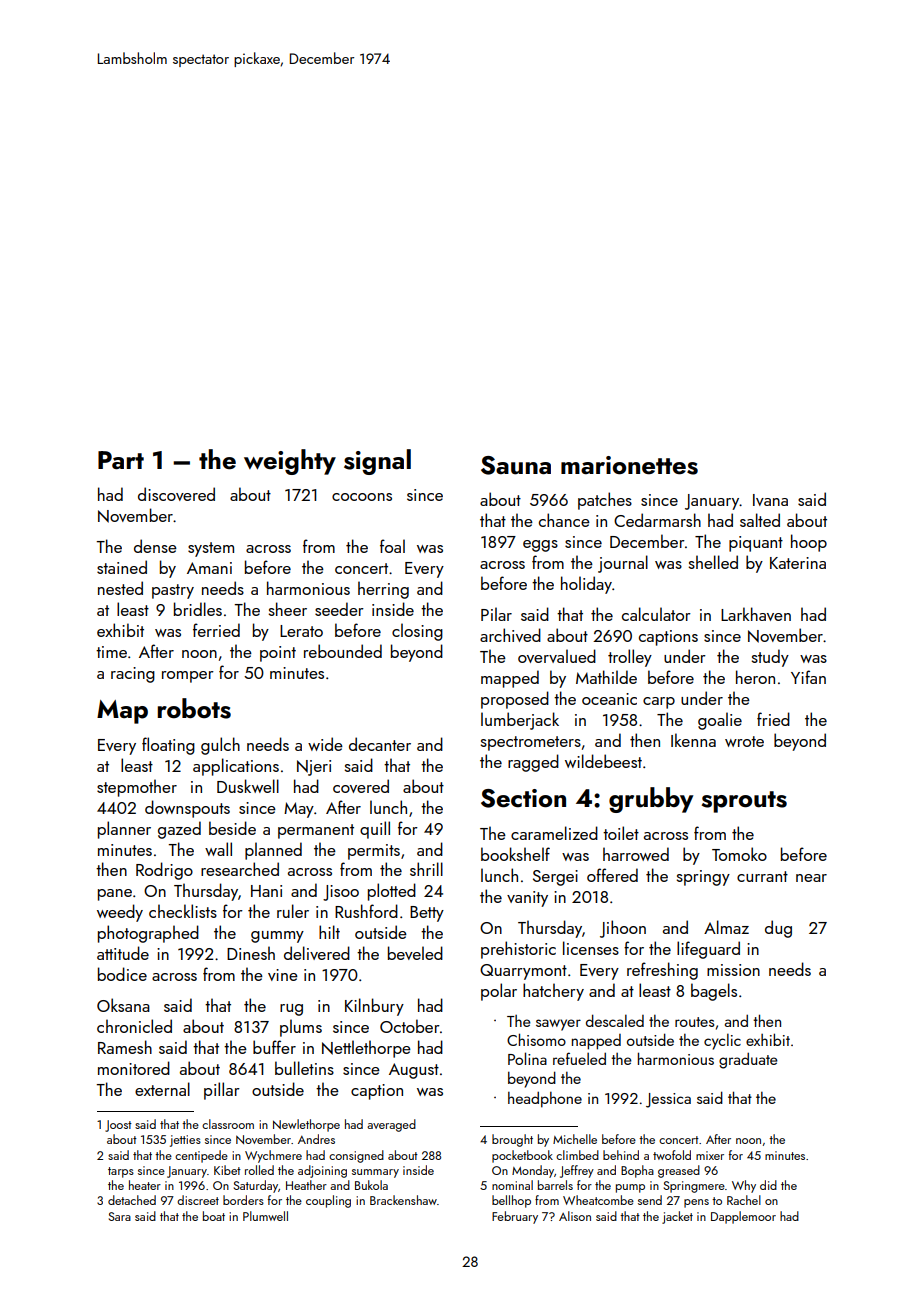 The width and height of the document is (924, 1314). I want to click on wrote, so click(744, 741).
